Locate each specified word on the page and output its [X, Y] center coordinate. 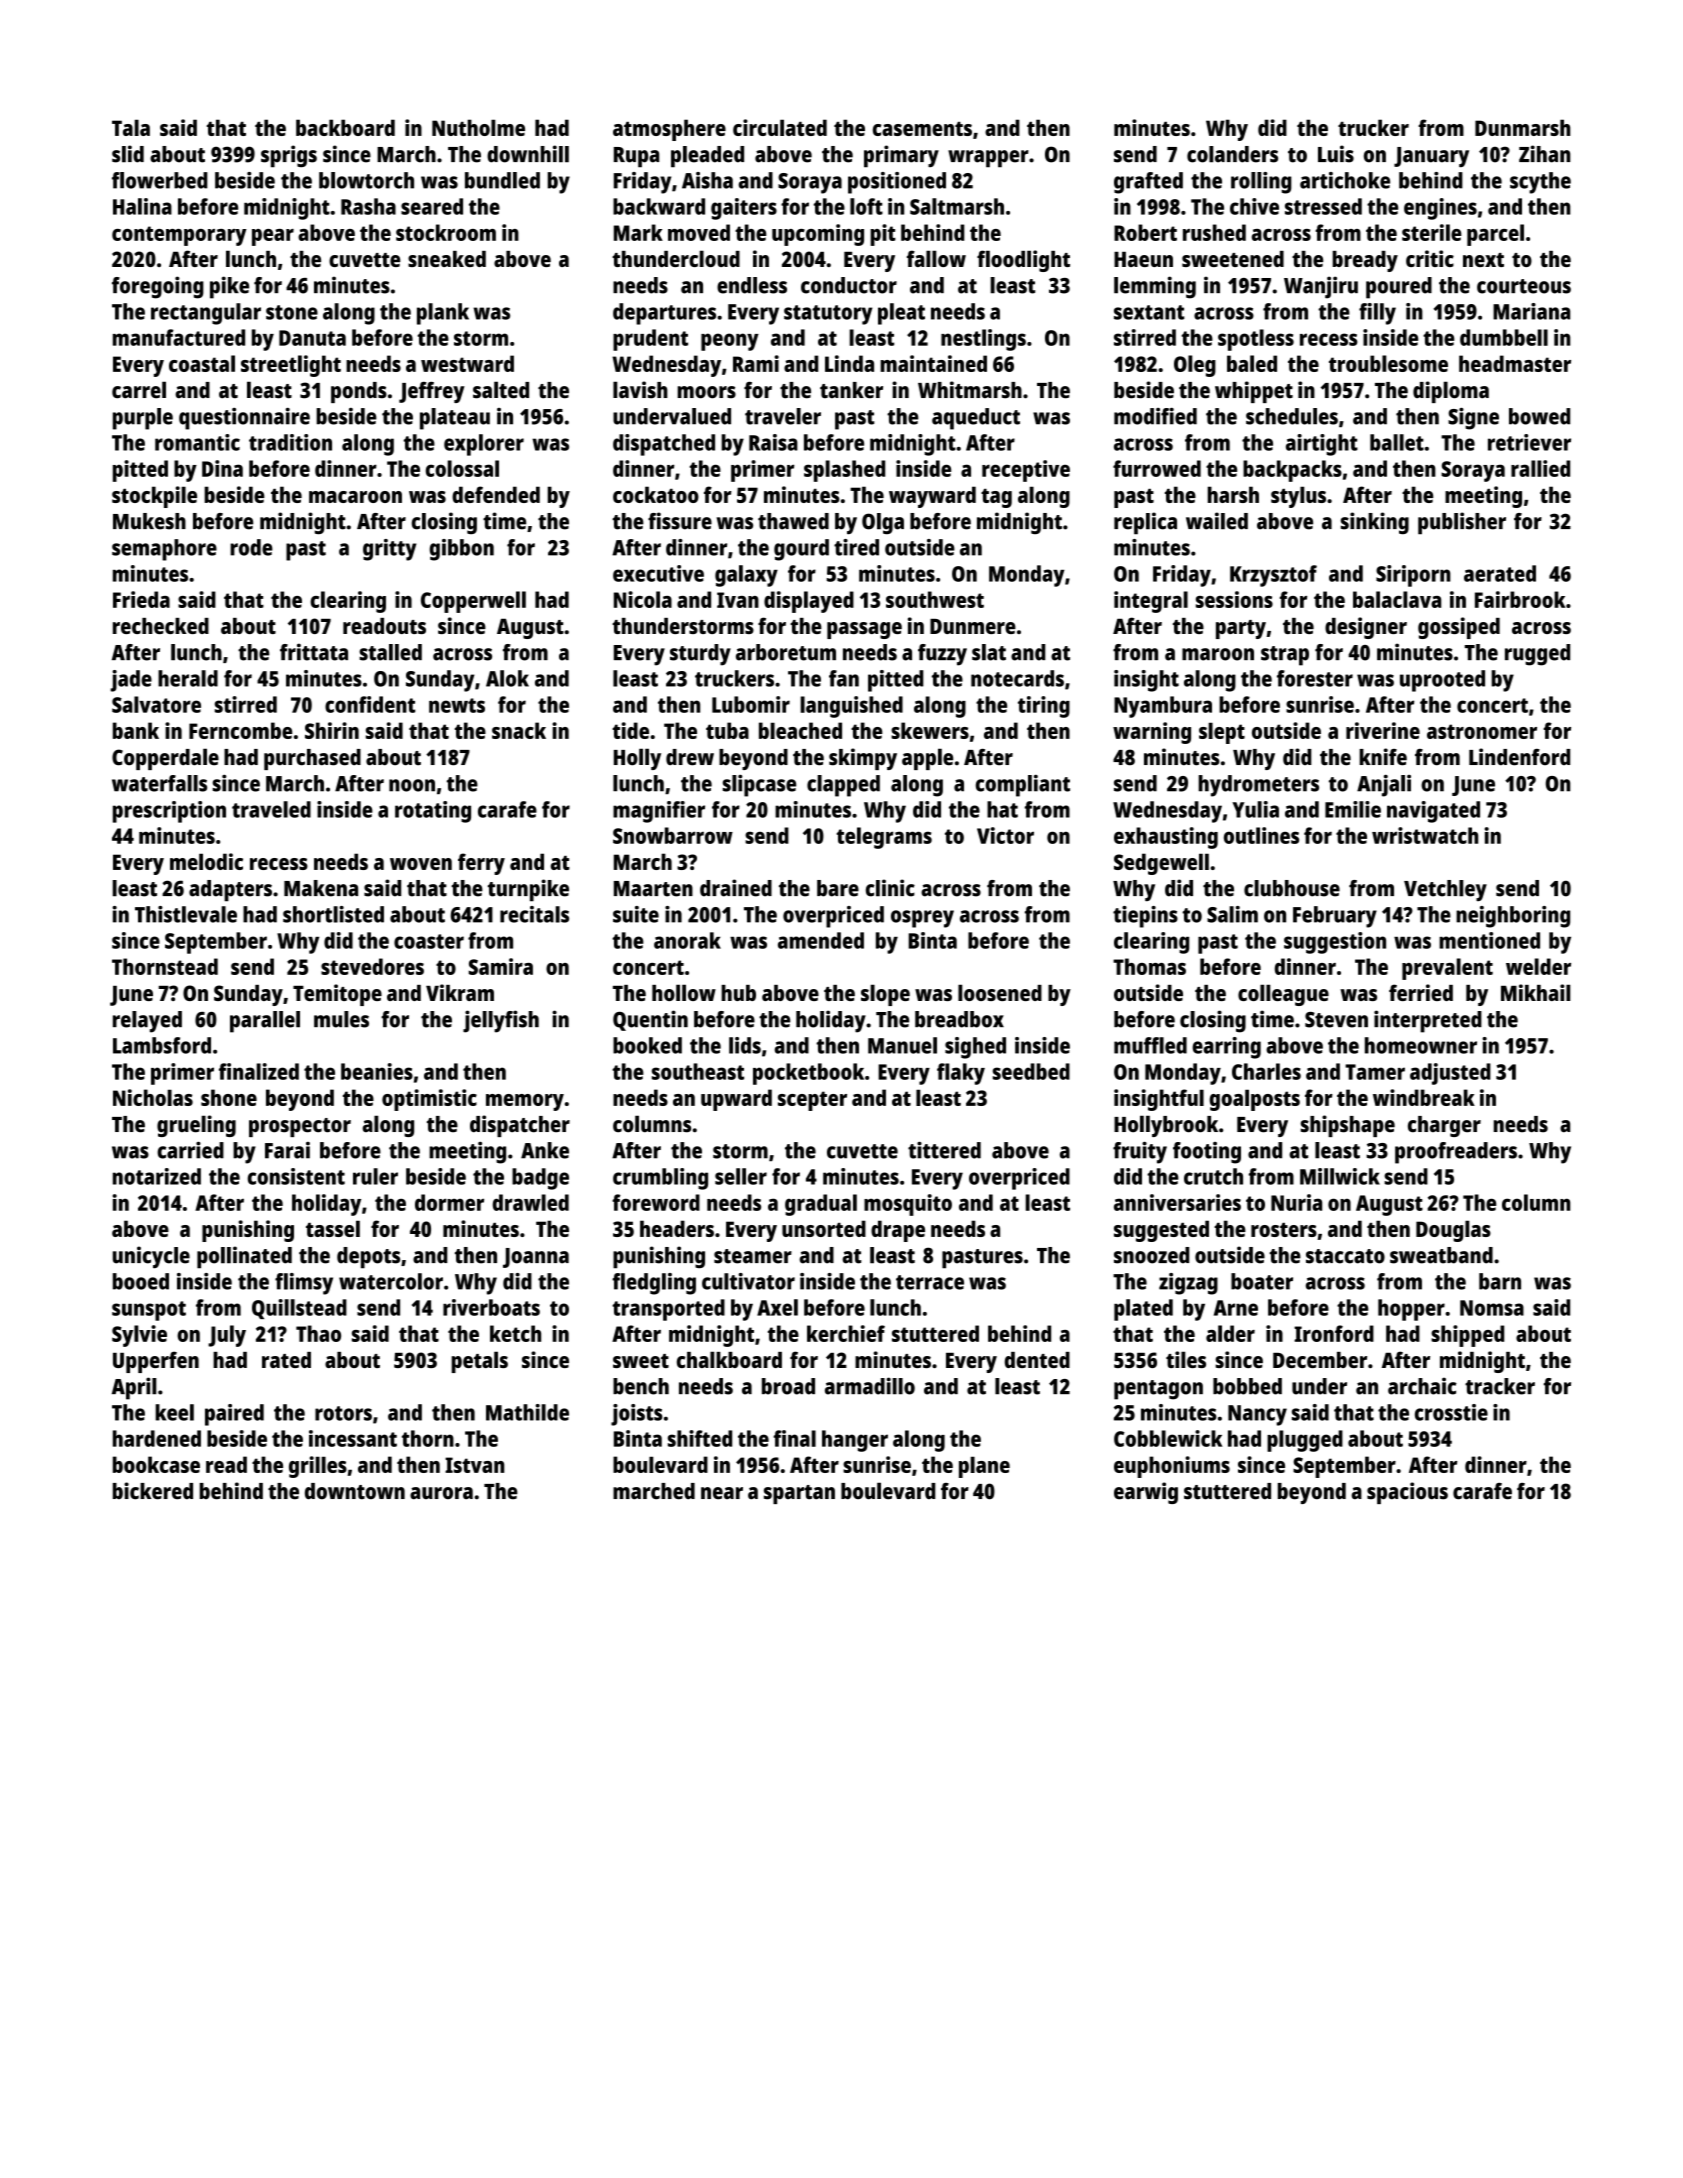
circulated [780, 127]
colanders [1232, 154]
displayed [809, 602]
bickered [153, 1491]
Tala [131, 127]
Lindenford [1519, 757]
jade [131, 681]
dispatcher [520, 1126]
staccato [1345, 1256]
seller [741, 1176]
